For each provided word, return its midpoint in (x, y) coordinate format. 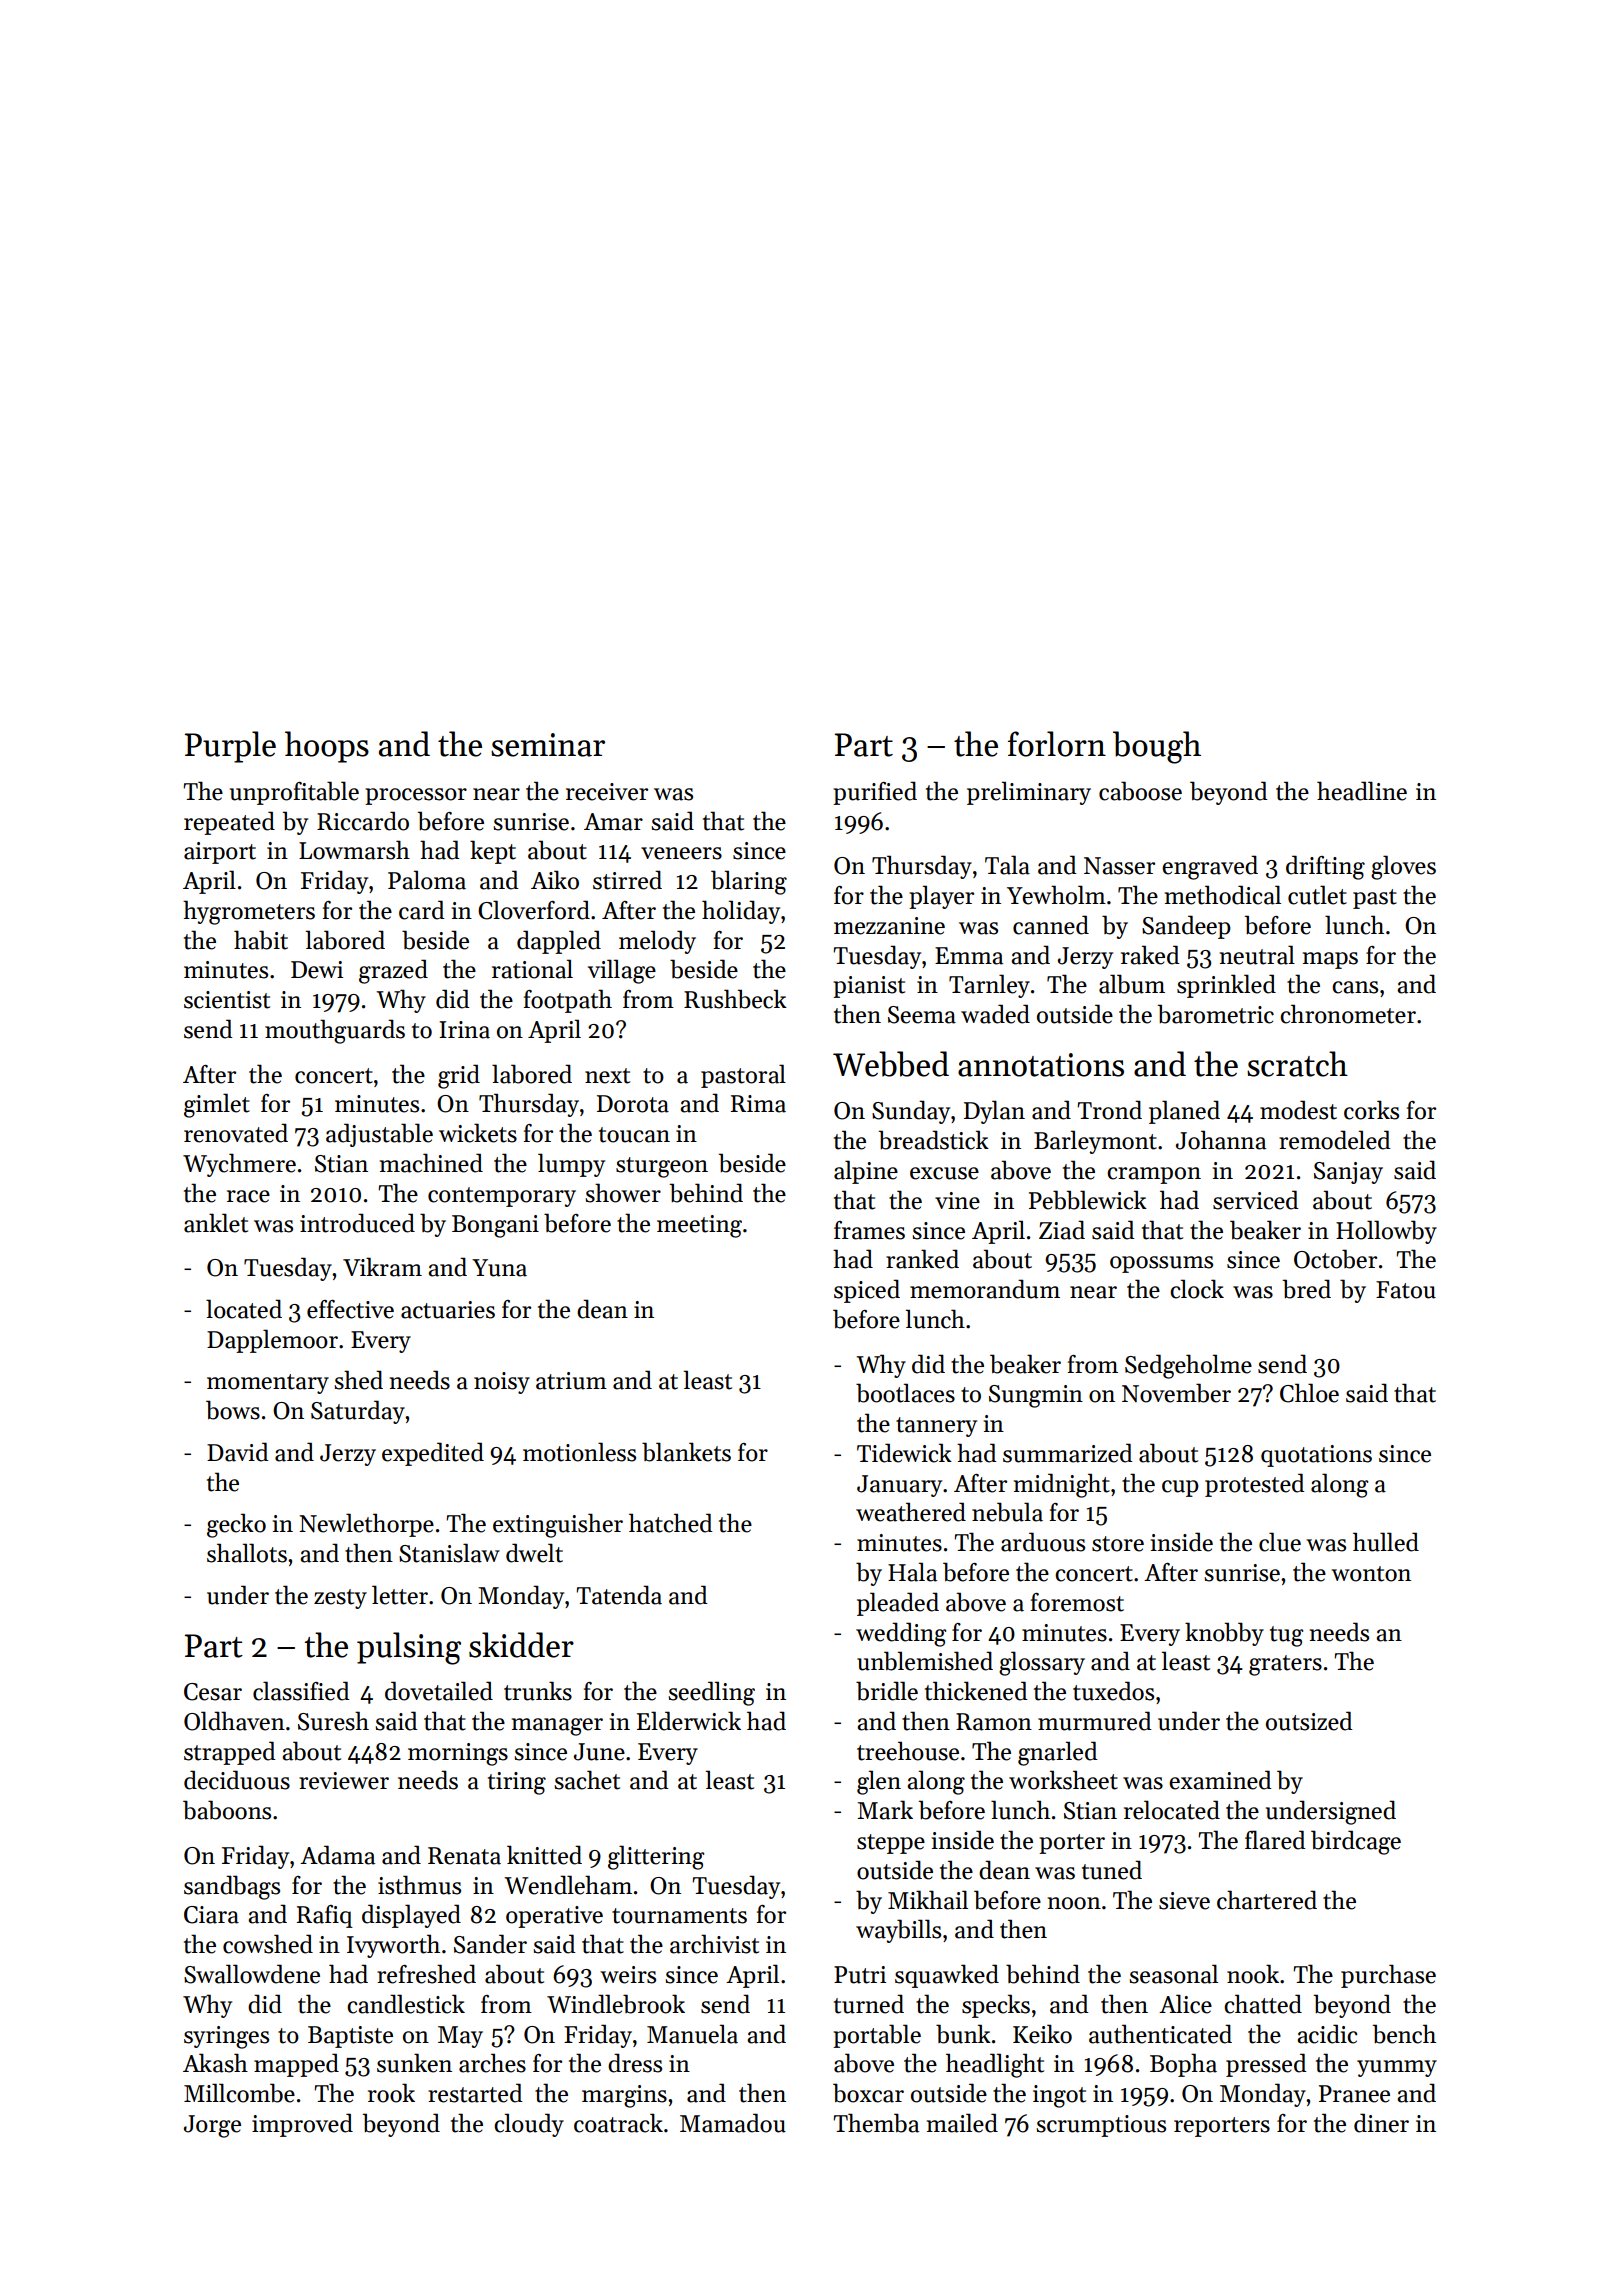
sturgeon (662, 1167)
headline (1362, 791)
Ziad (1062, 1230)
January (899, 1486)
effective (350, 1309)
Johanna (1221, 1140)
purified (875, 793)
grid (459, 1076)
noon (1074, 1903)
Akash (215, 2063)
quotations (1316, 1456)
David (238, 1452)
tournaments (679, 1916)
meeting (699, 1226)
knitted (544, 1855)
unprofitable (294, 793)
